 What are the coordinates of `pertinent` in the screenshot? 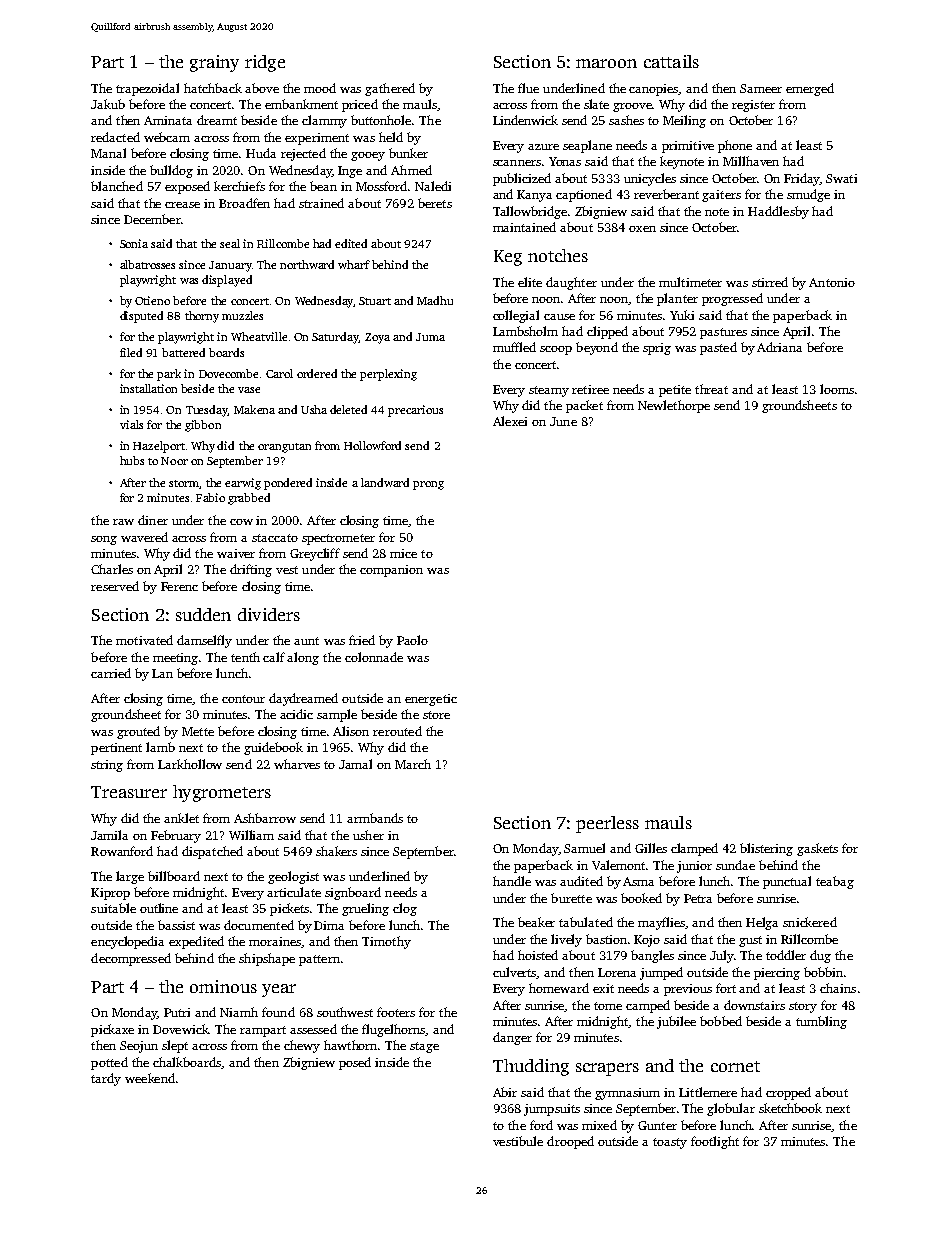 It's located at (116, 749).
